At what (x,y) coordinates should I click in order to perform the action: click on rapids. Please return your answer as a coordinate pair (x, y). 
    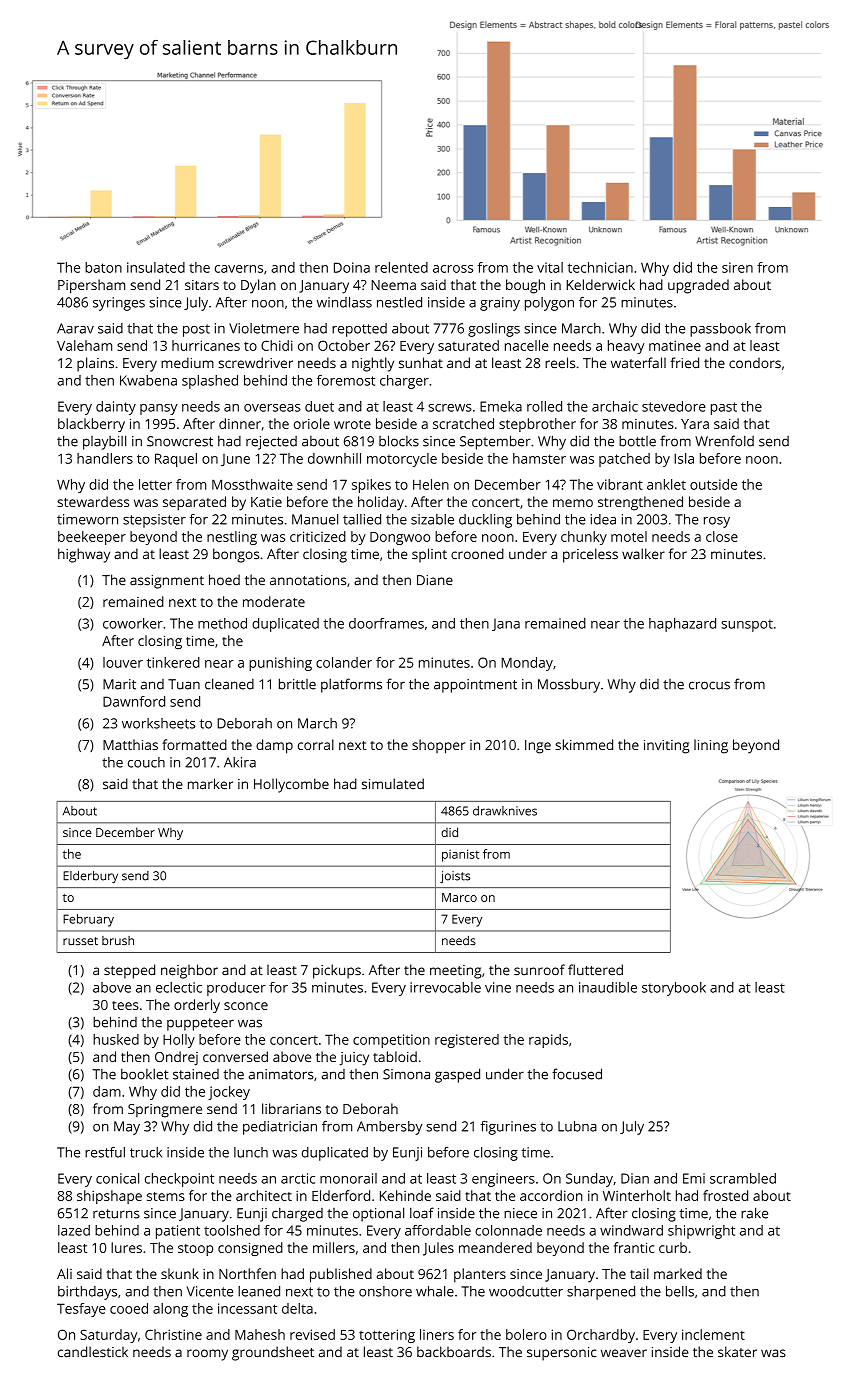
    Looking at the image, I should click on (548, 1041).
